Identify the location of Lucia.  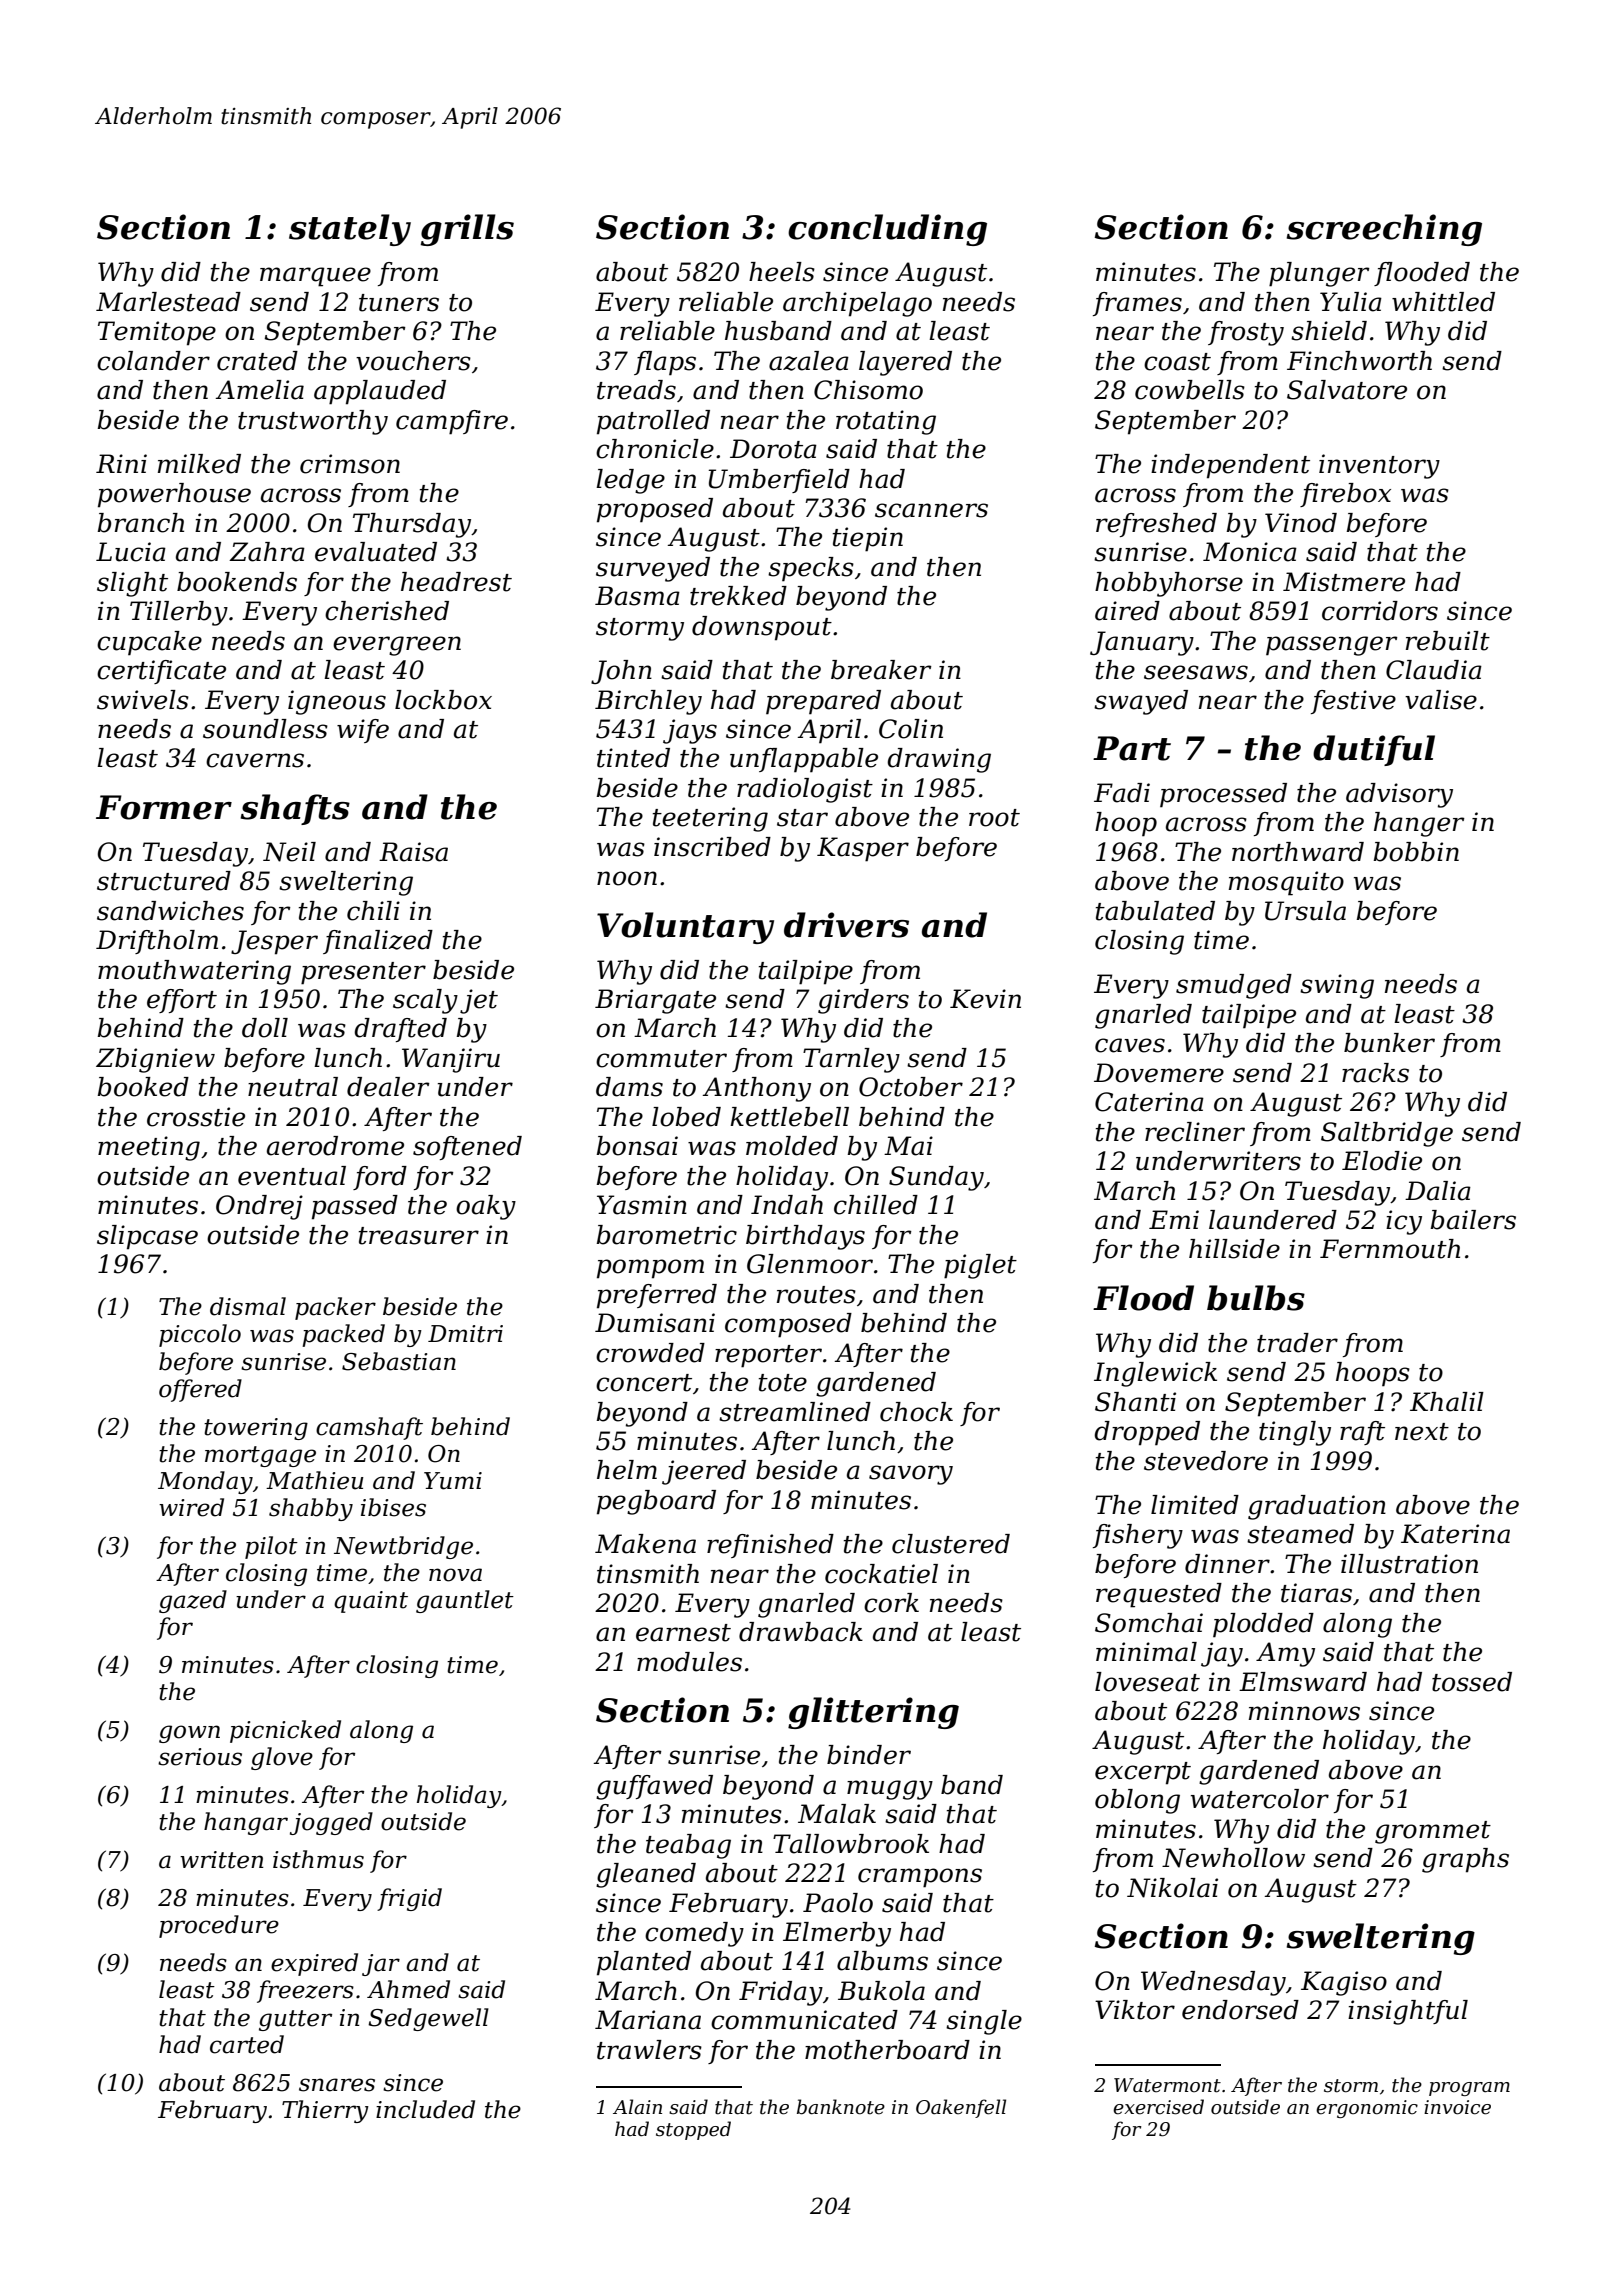
(131, 552).
